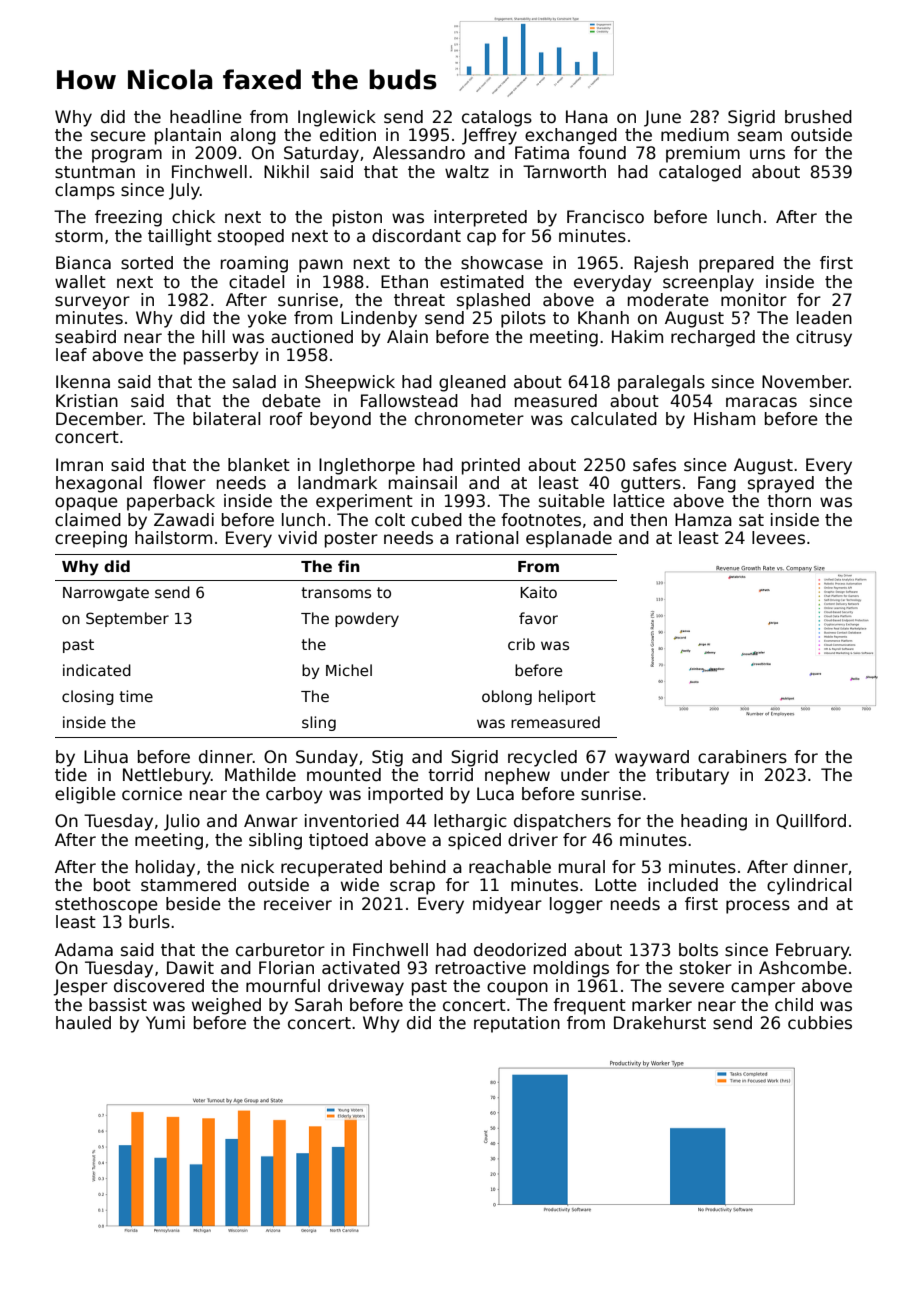 The image size is (908, 1316). I want to click on favor, so click(538, 618).
